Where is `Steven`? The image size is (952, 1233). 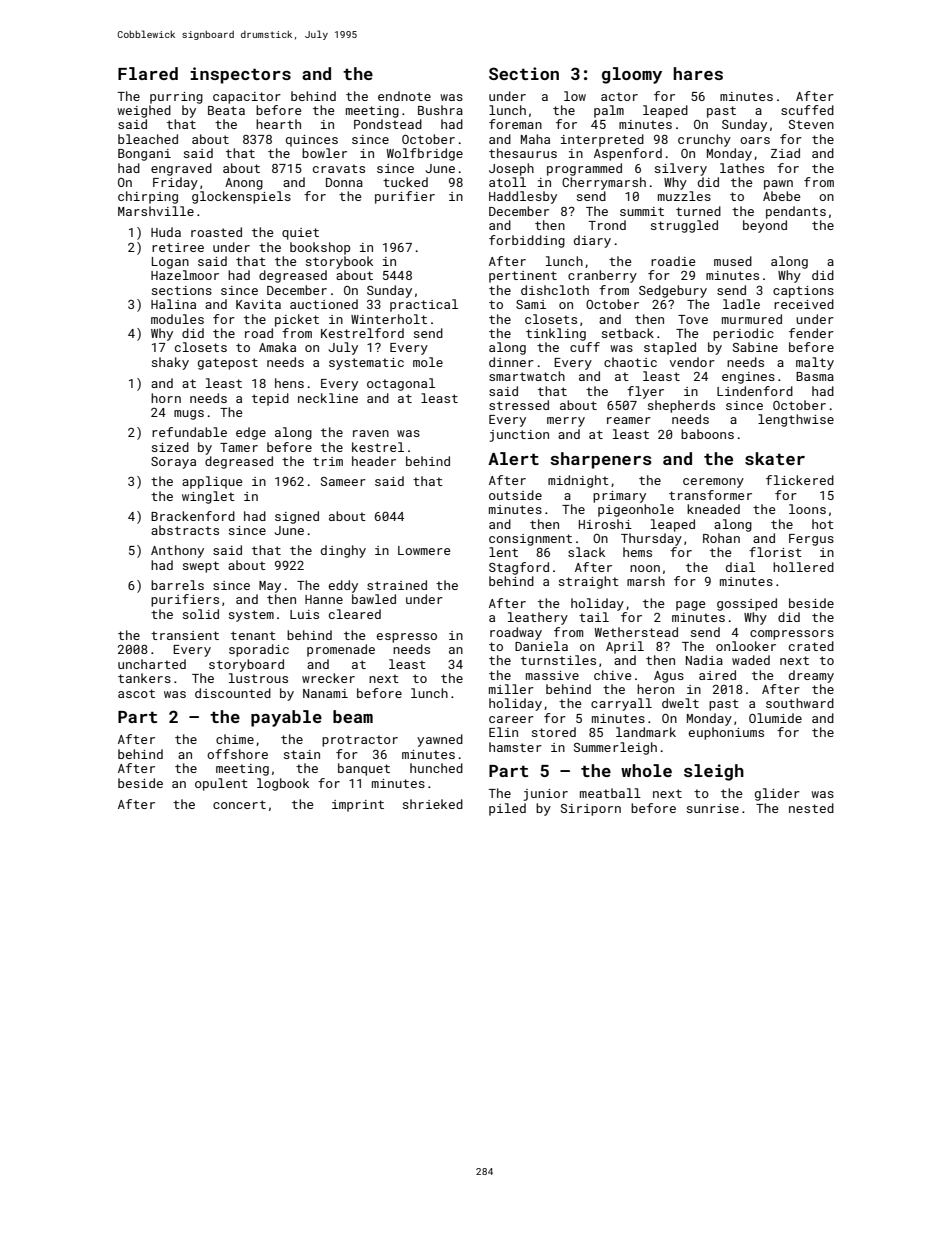
Steven is located at coordinates (811, 124).
